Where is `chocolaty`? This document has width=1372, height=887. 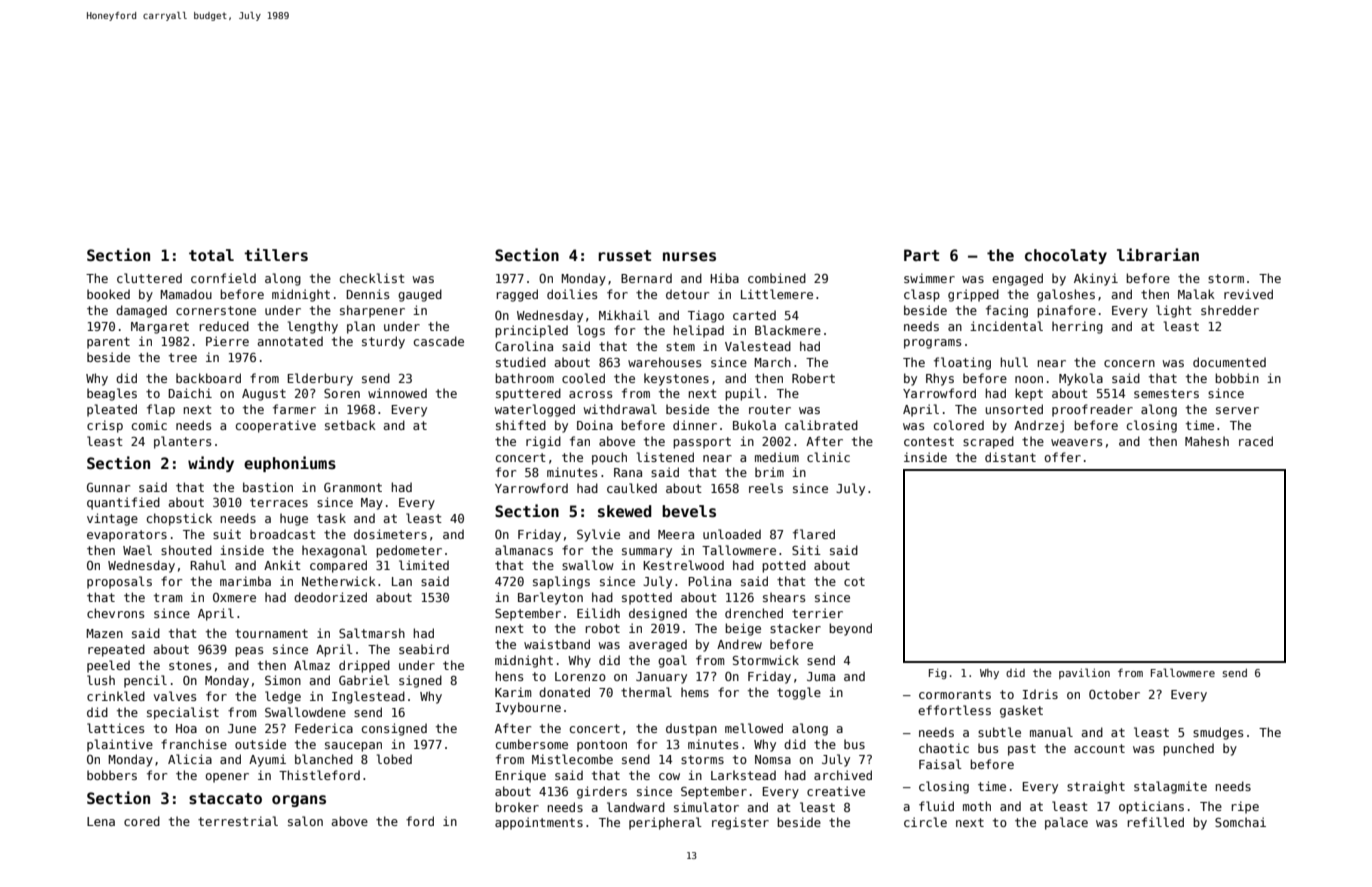 chocolaty is located at coordinates (1066, 256).
